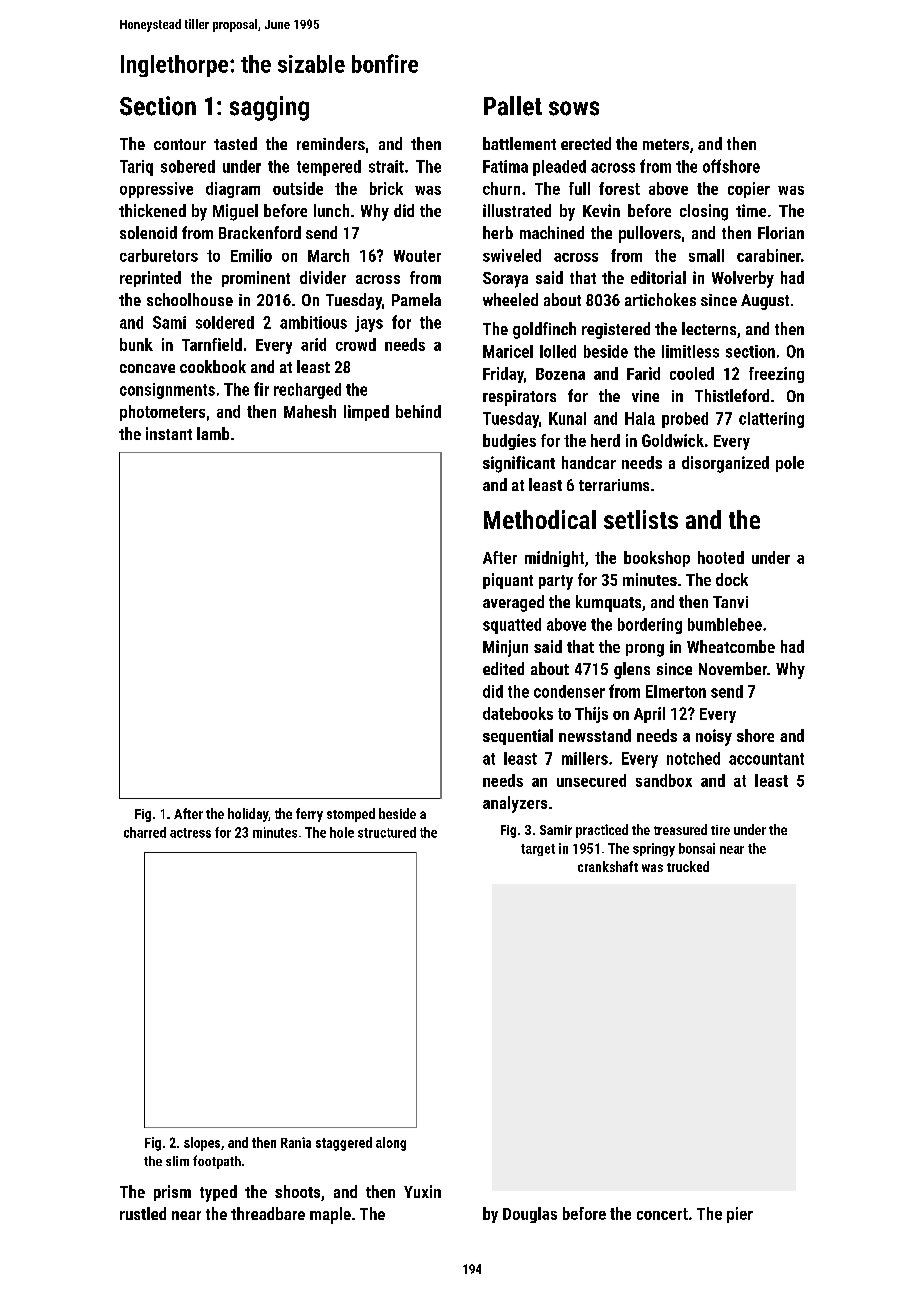 This image has width=924, height=1314. Describe the element at coordinates (296, 1142) in the image. I see `Rania` at that location.
